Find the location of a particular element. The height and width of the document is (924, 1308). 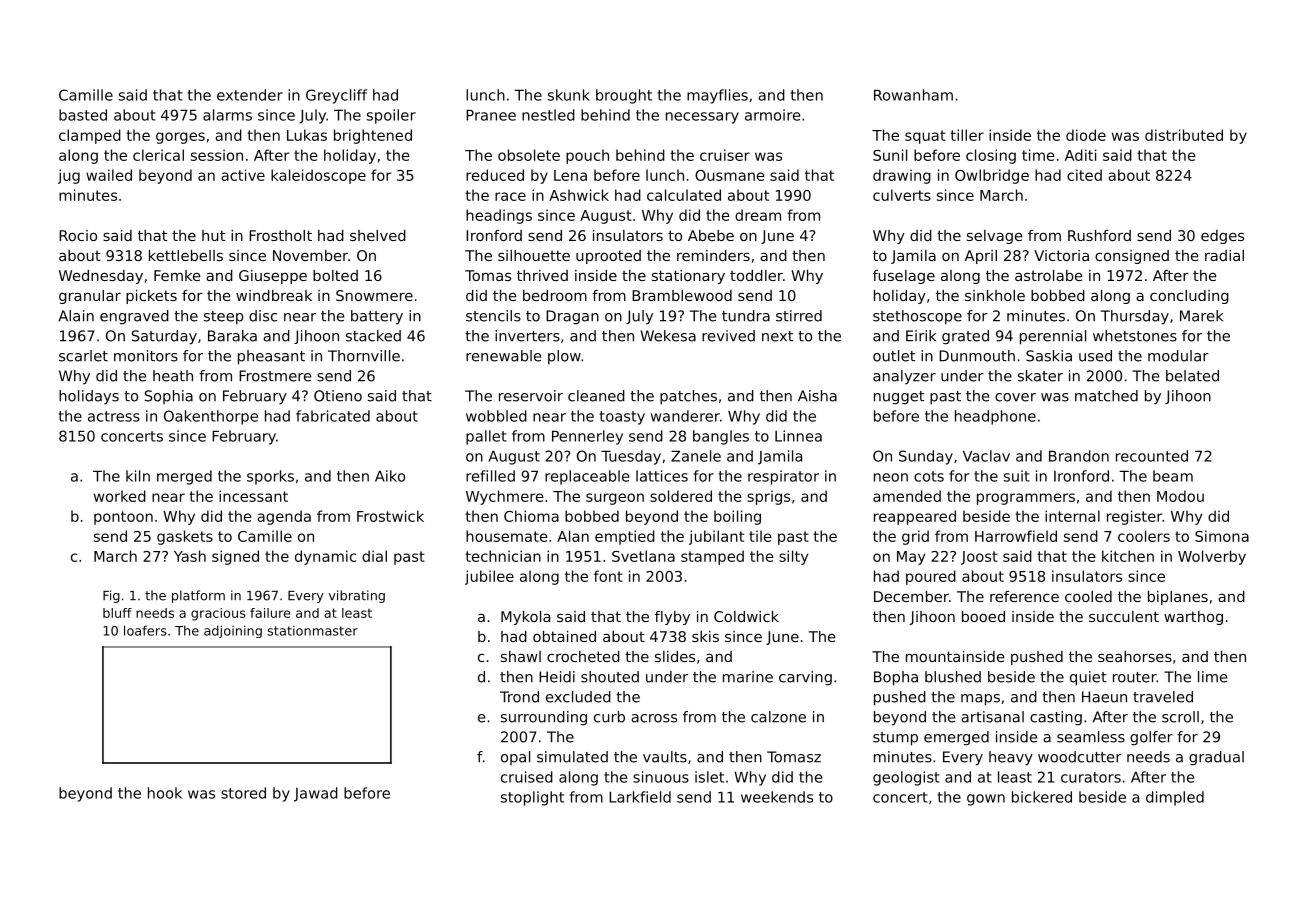

jubilee is located at coordinates (489, 577).
